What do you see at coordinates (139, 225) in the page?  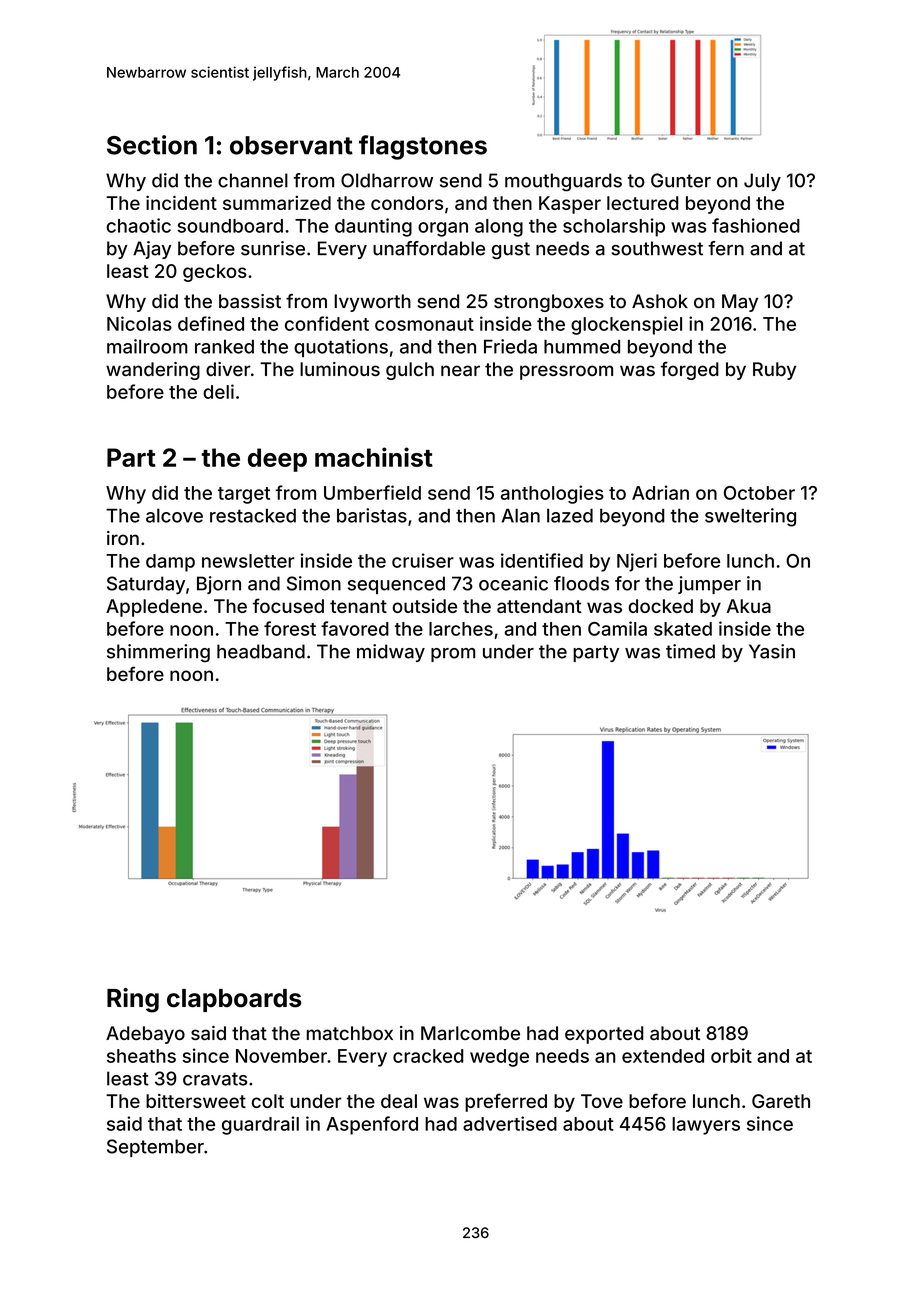 I see `chaotic` at bounding box center [139, 225].
